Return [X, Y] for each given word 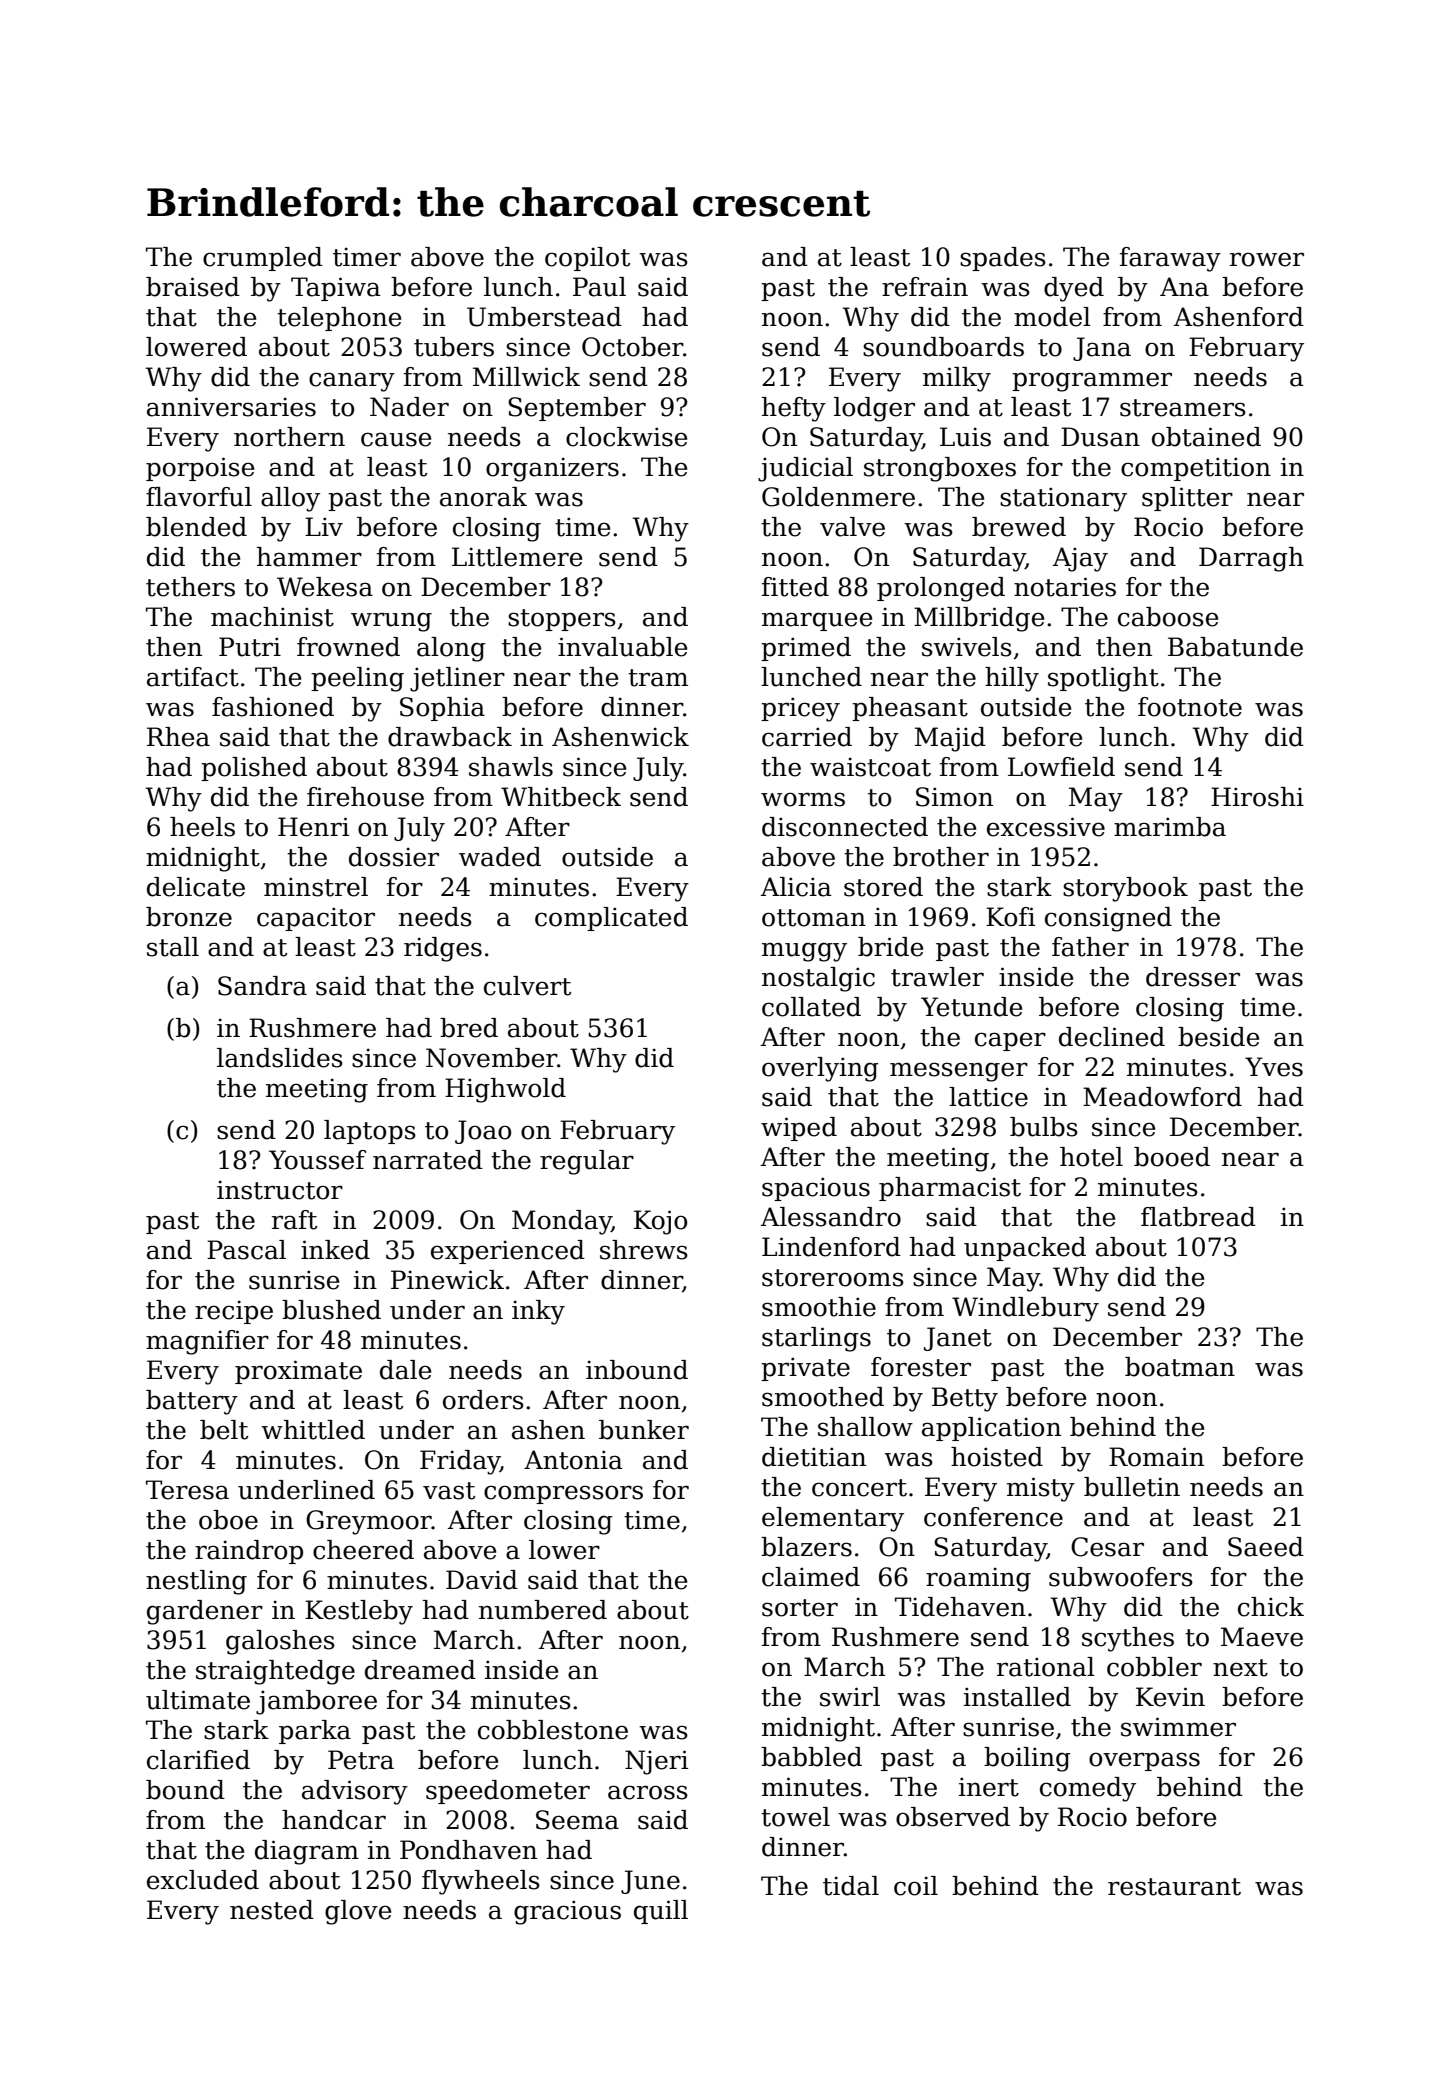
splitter [1187, 499]
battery [192, 1402]
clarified [198, 1760]
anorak [483, 497]
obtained [1206, 437]
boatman [1180, 1367]
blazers [806, 1547]
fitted [795, 587]
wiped [799, 1129]
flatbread [1198, 1217]
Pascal [246, 1250]
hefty [794, 409]
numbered [543, 1610]
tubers [454, 347]
